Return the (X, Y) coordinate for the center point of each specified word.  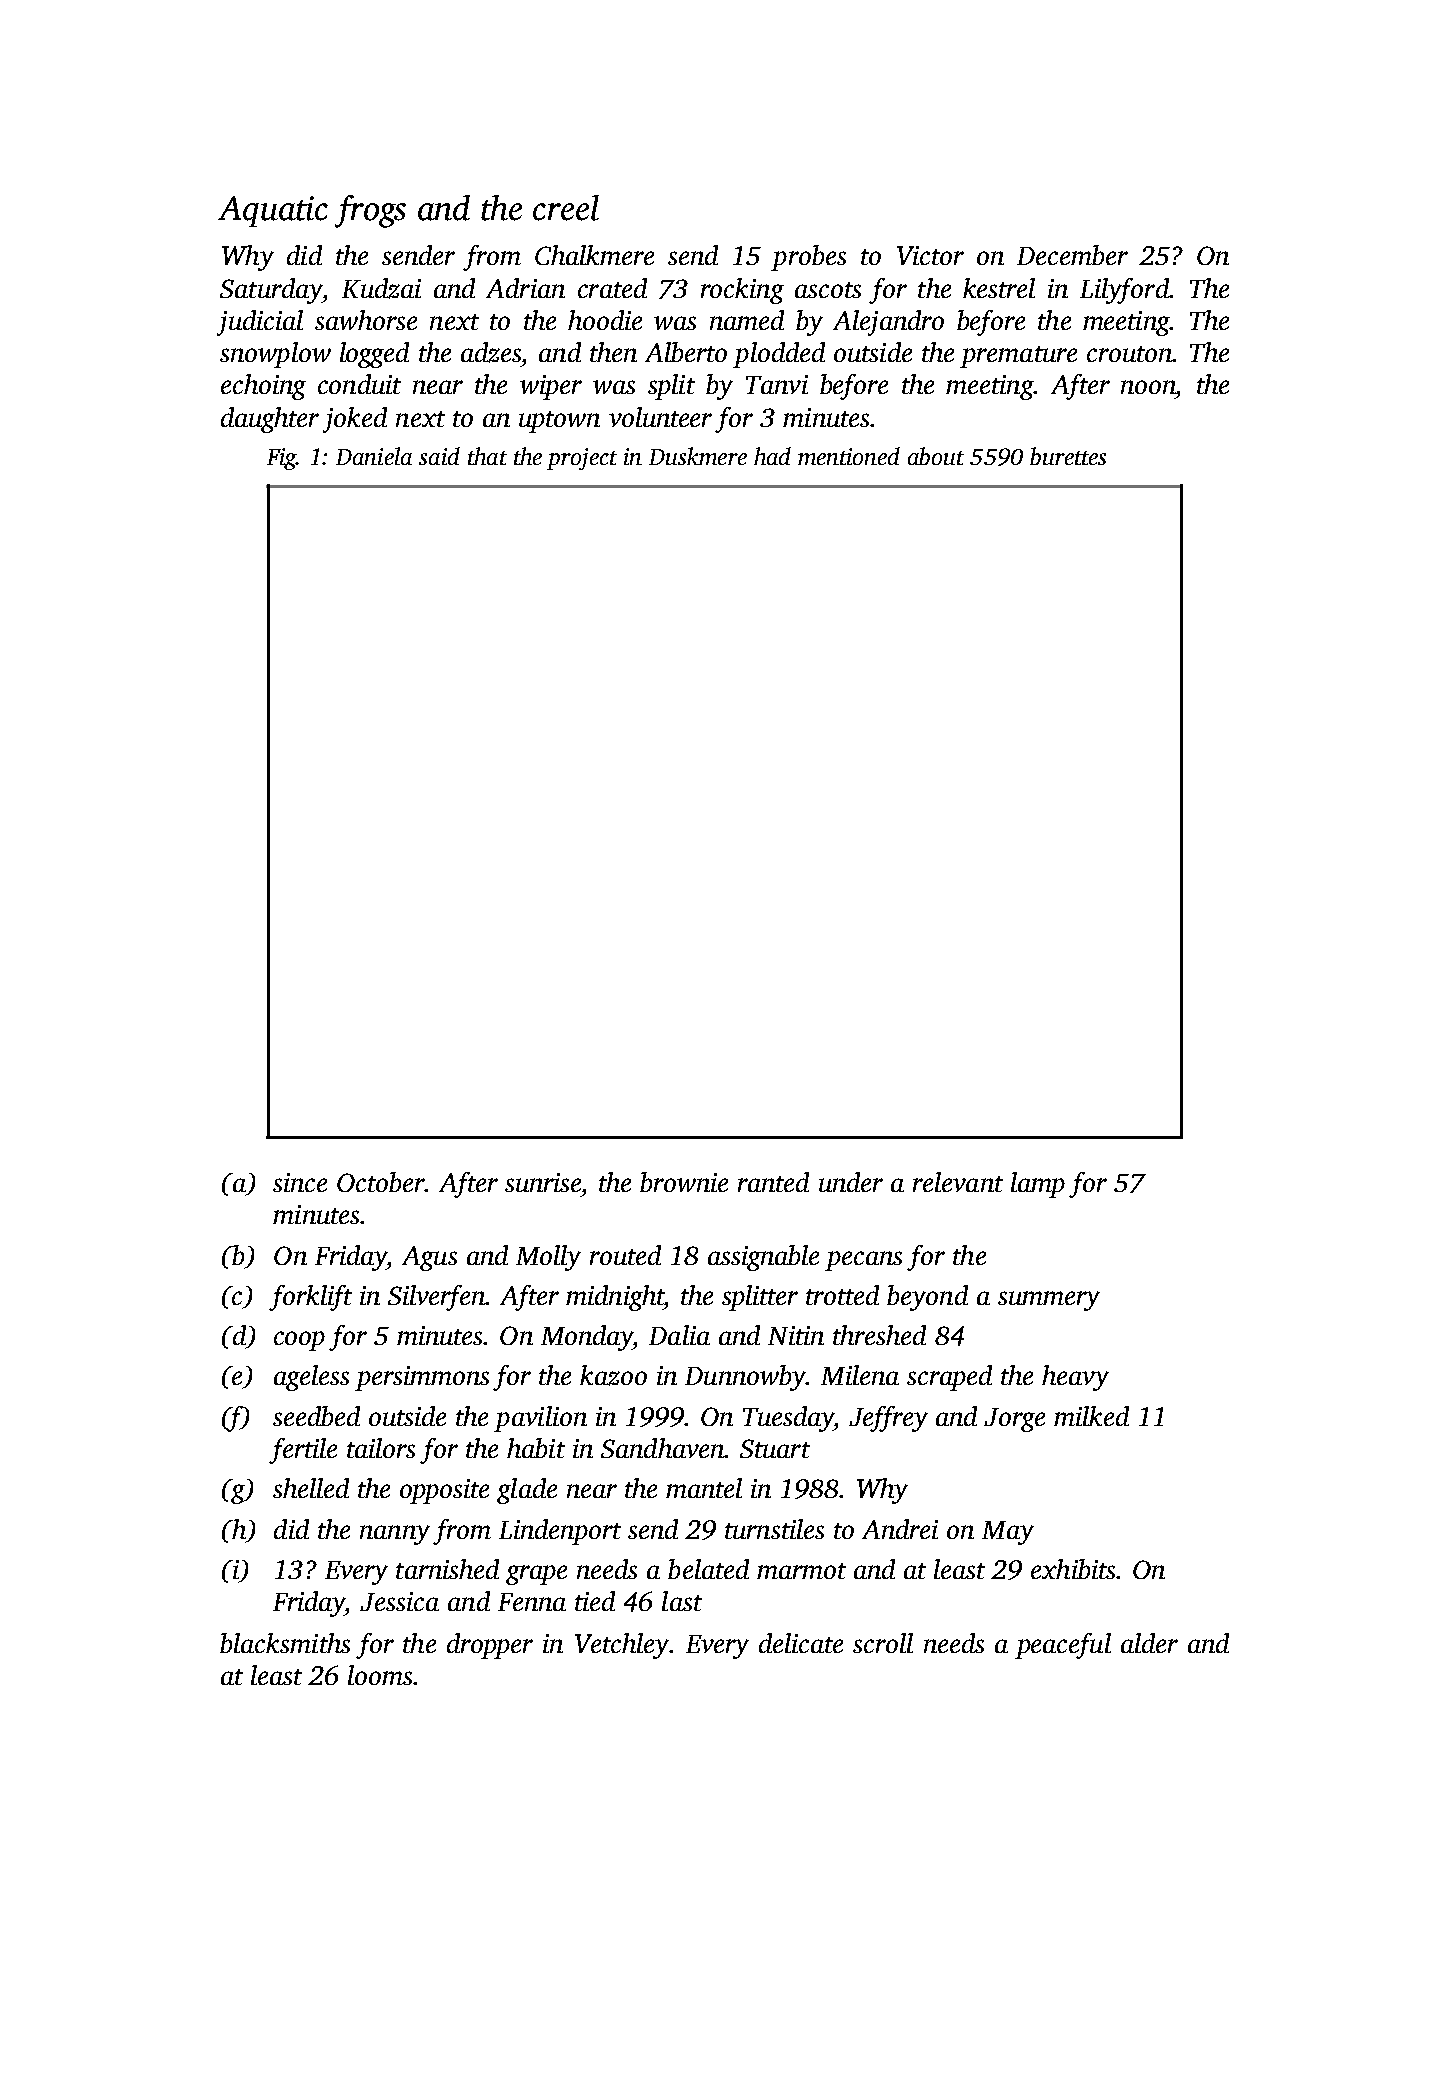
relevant (958, 1182)
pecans (863, 1261)
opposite (444, 1491)
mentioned (849, 456)
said (439, 456)
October (381, 1182)
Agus (429, 1258)
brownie (684, 1182)
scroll (883, 1643)
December (1072, 255)
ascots (828, 290)
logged (374, 355)
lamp (1038, 1185)
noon (1148, 387)
